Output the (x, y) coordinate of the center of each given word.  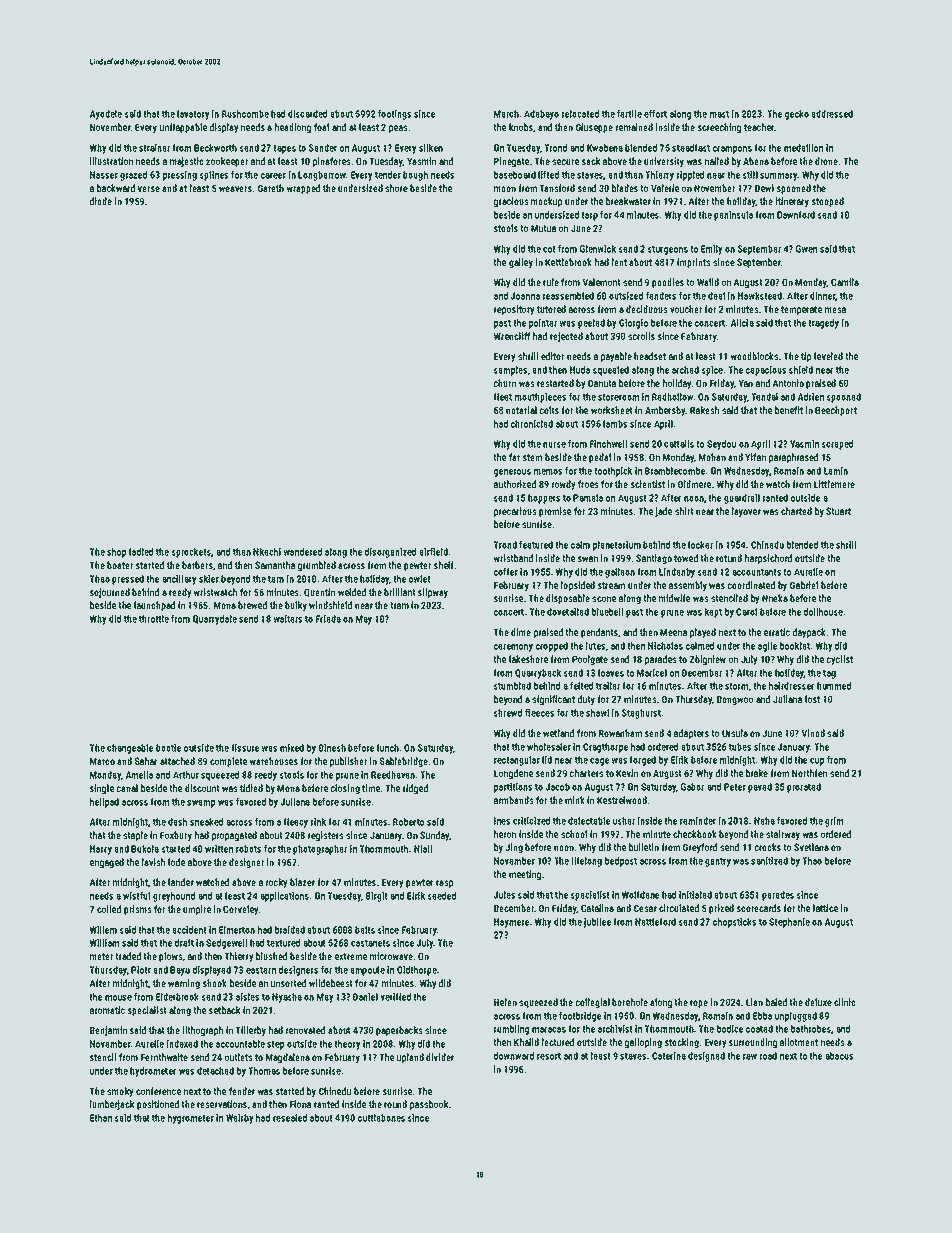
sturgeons (668, 250)
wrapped (303, 189)
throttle (154, 619)
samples (510, 371)
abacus (839, 1056)
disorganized (390, 553)
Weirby (240, 1119)
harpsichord (768, 559)
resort (549, 1056)
